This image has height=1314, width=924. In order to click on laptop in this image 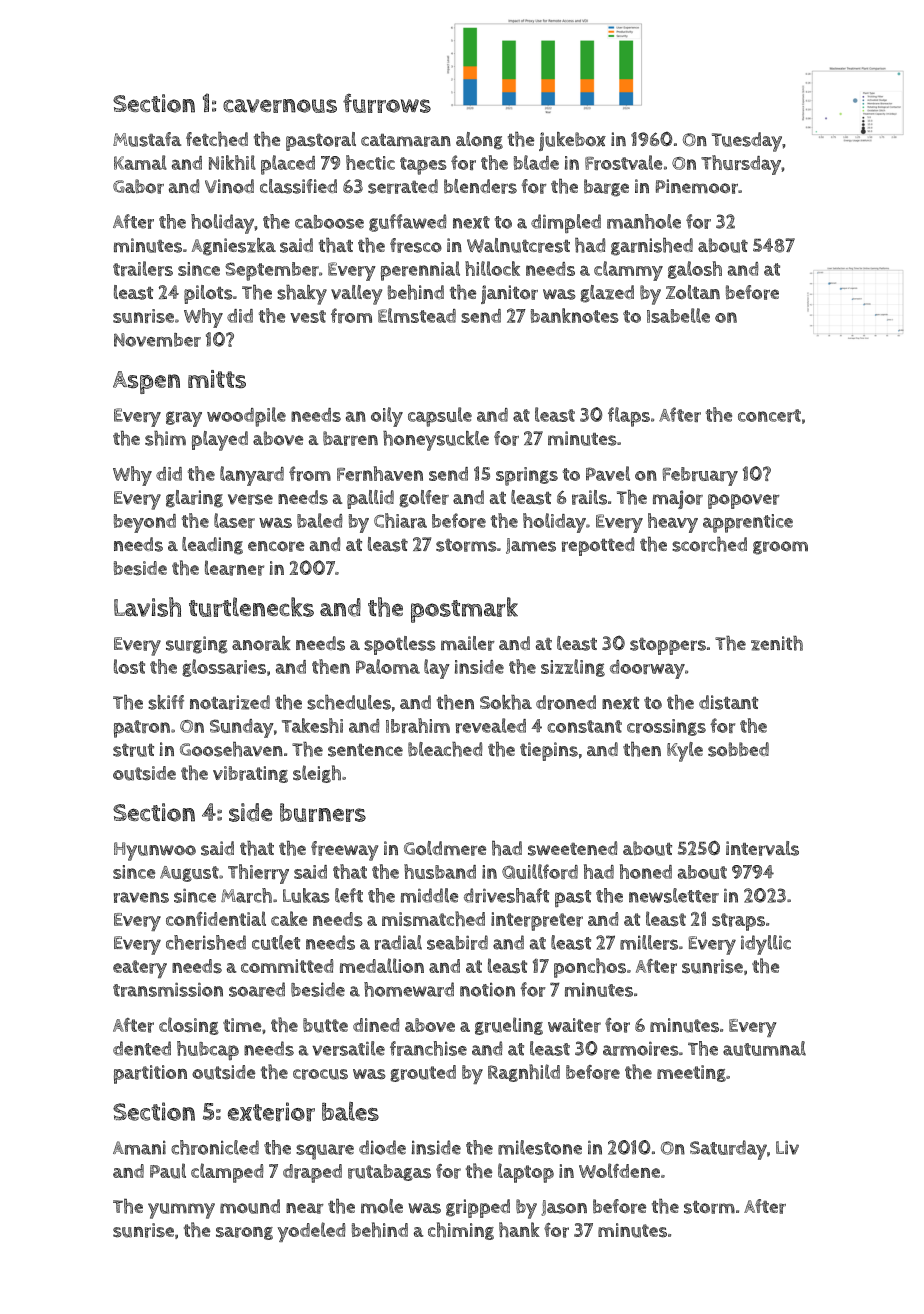, I will do `click(526, 1173)`.
